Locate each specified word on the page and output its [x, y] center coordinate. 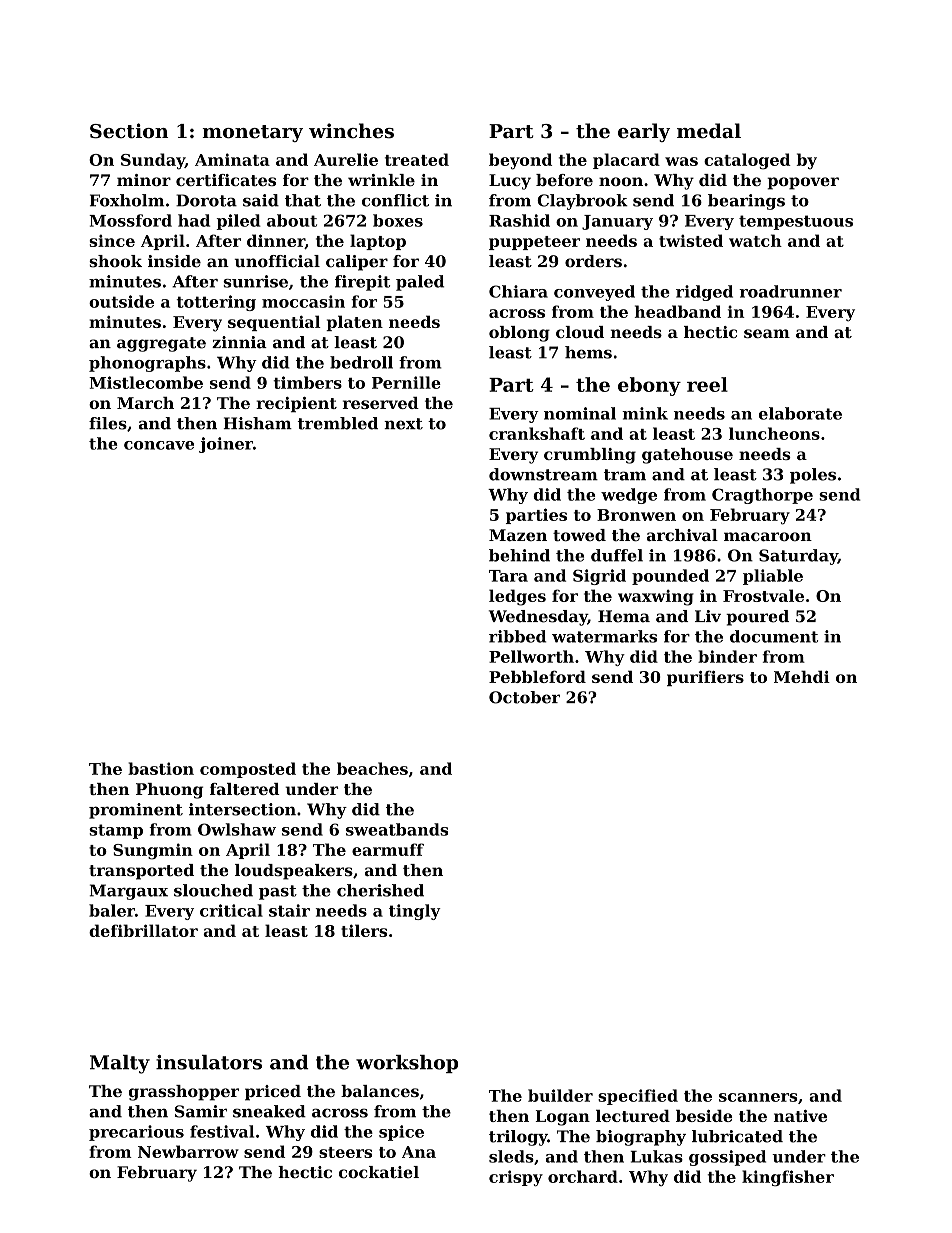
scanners [758, 1097]
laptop [378, 242]
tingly [415, 912]
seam [767, 333]
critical [231, 910]
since [112, 241]
